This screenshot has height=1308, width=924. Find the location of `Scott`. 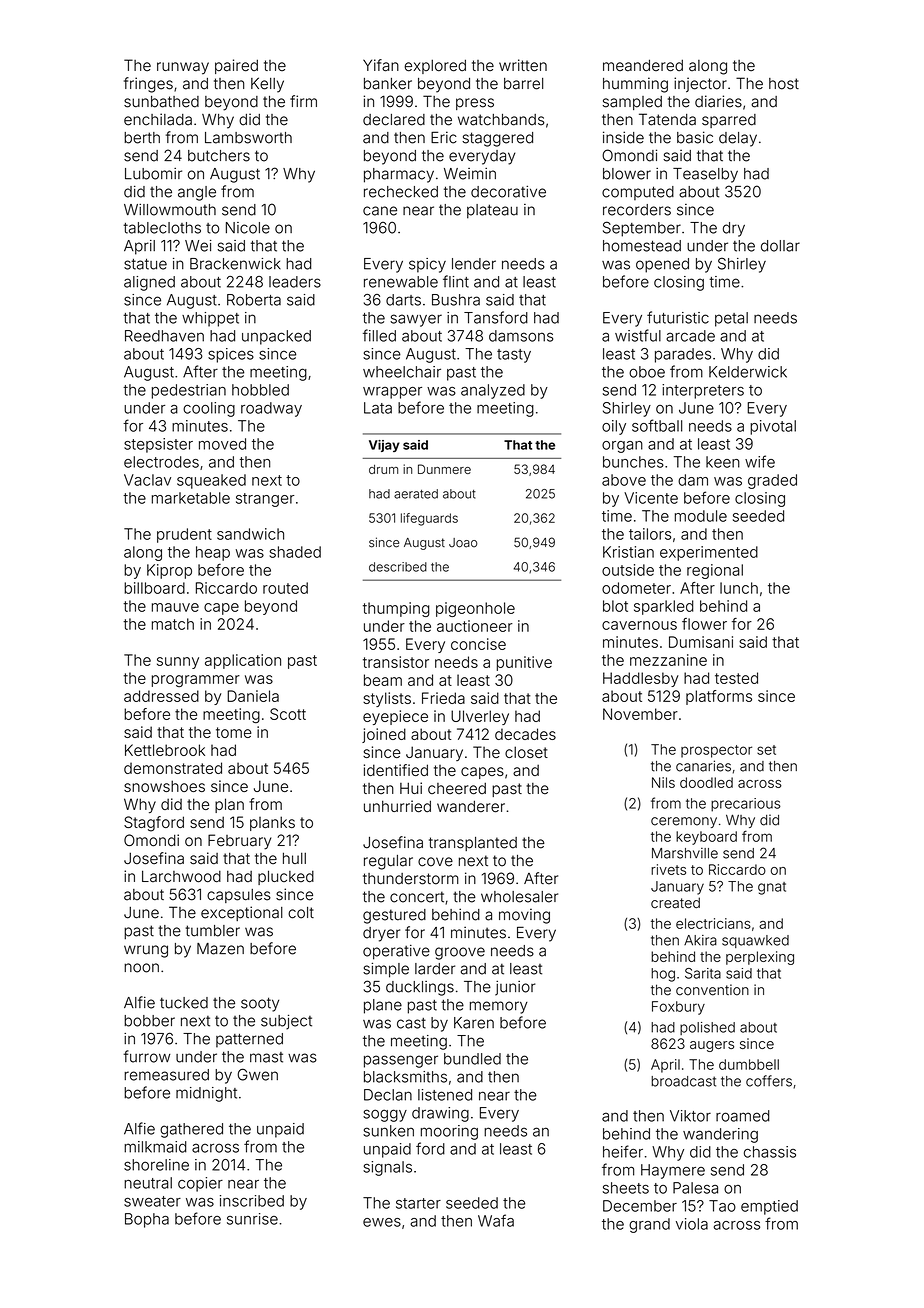

Scott is located at coordinates (288, 714).
